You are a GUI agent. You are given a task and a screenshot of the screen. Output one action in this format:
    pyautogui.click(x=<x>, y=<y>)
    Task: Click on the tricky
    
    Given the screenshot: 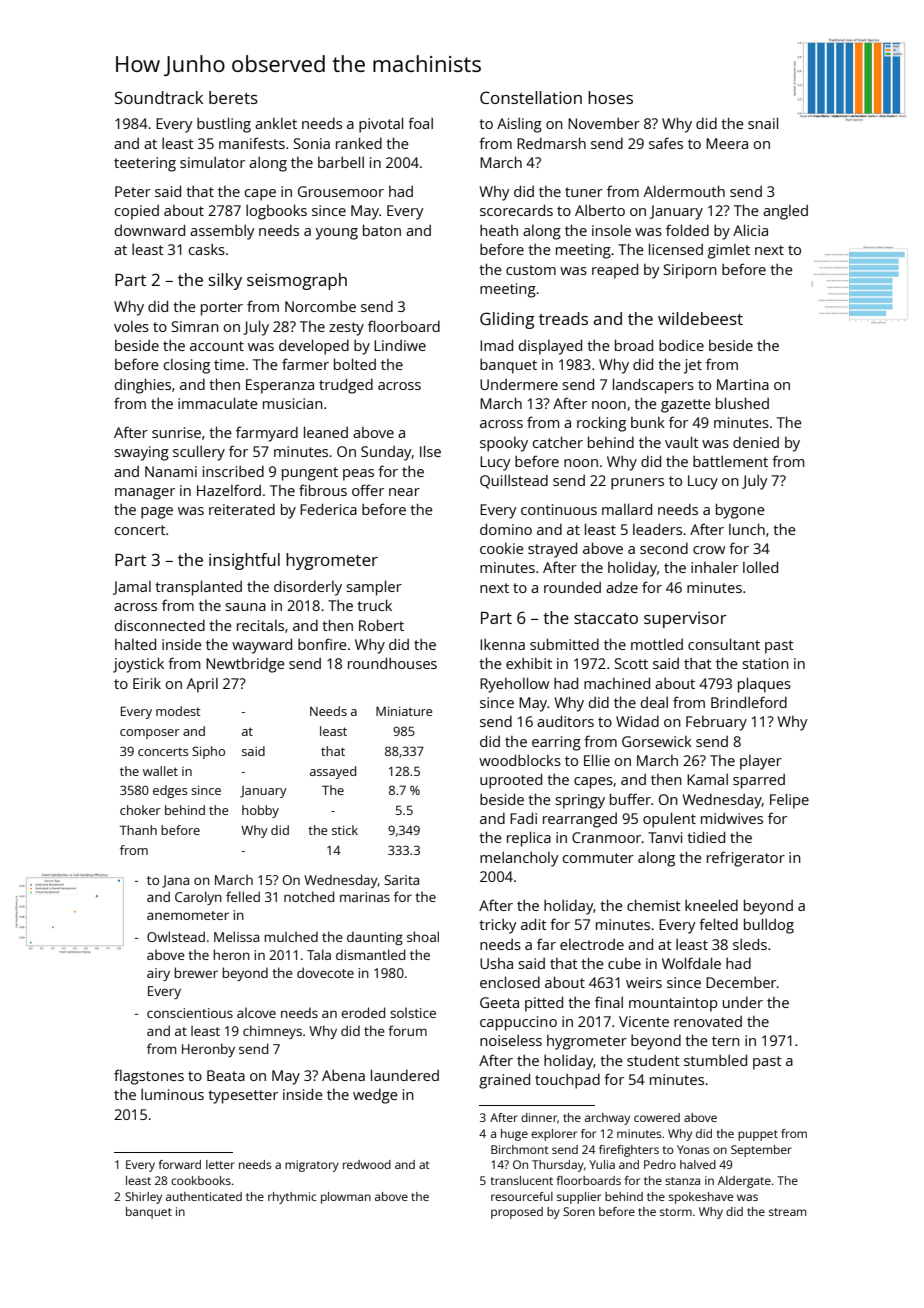 What is the action you would take?
    pyautogui.click(x=498, y=926)
